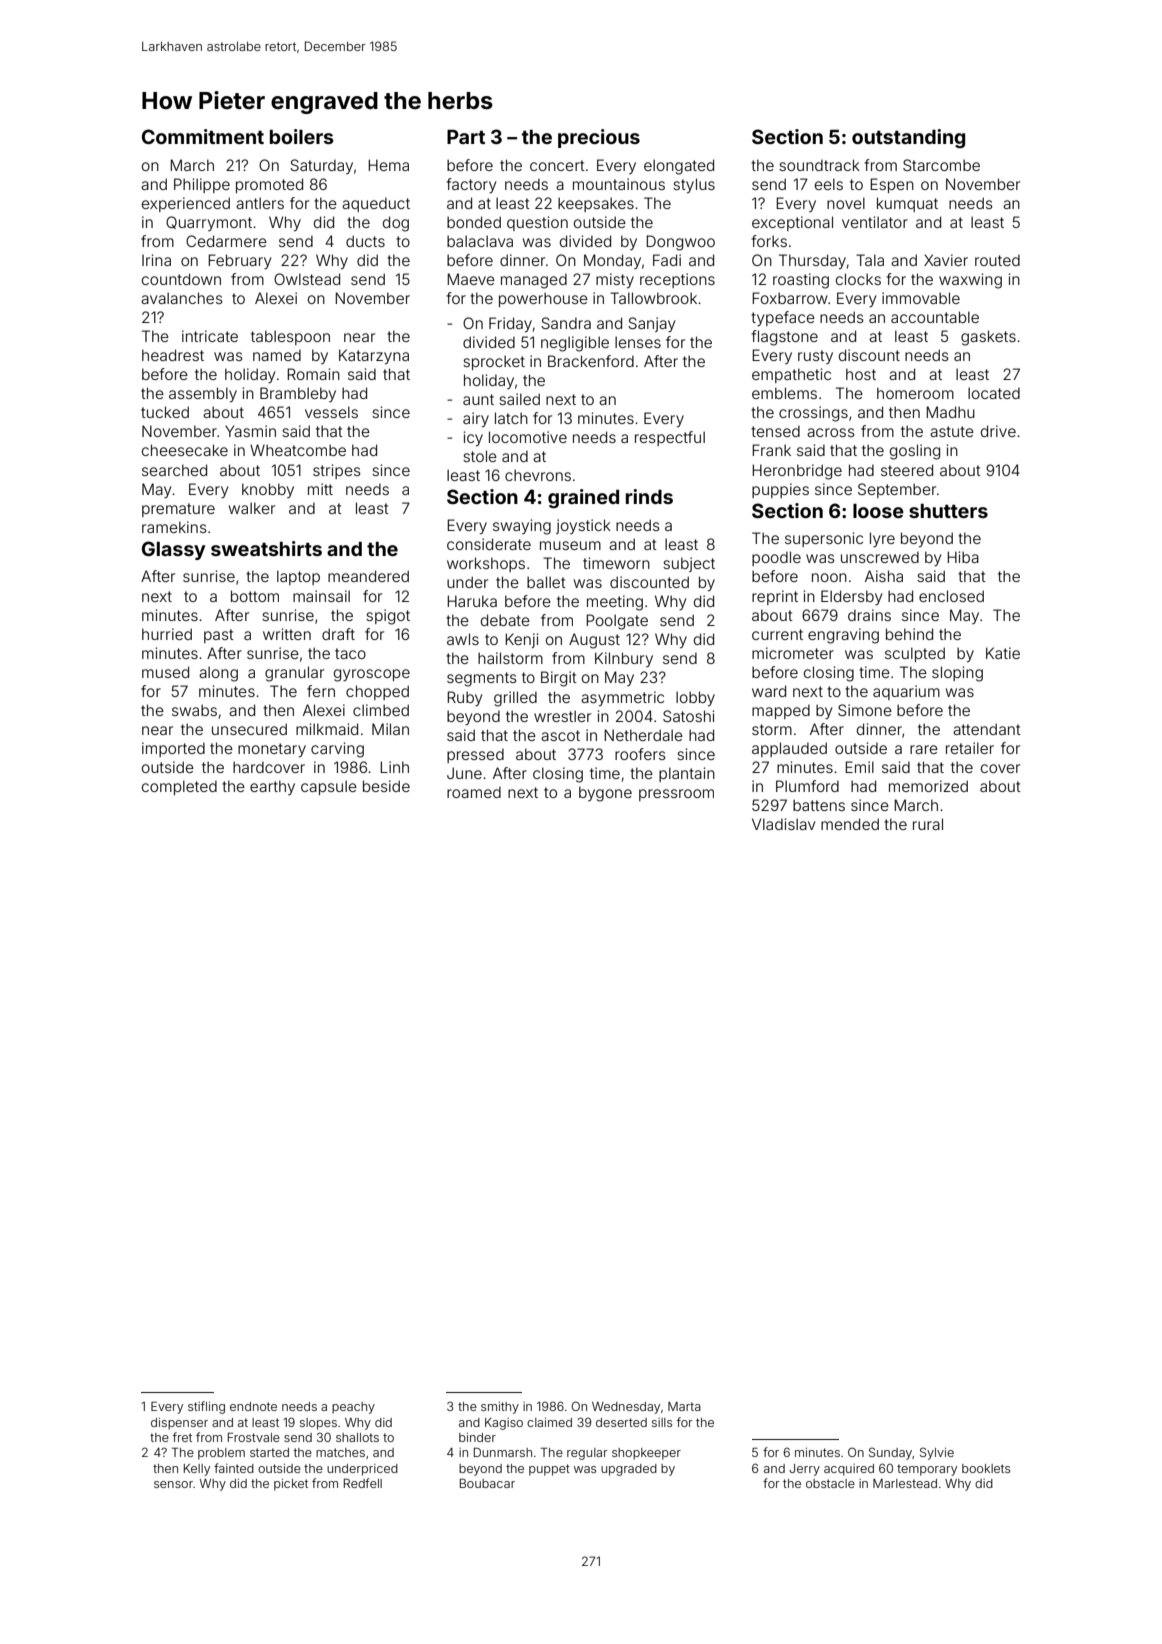  Describe the element at coordinates (687, 774) in the screenshot. I see `plantain` at that location.
